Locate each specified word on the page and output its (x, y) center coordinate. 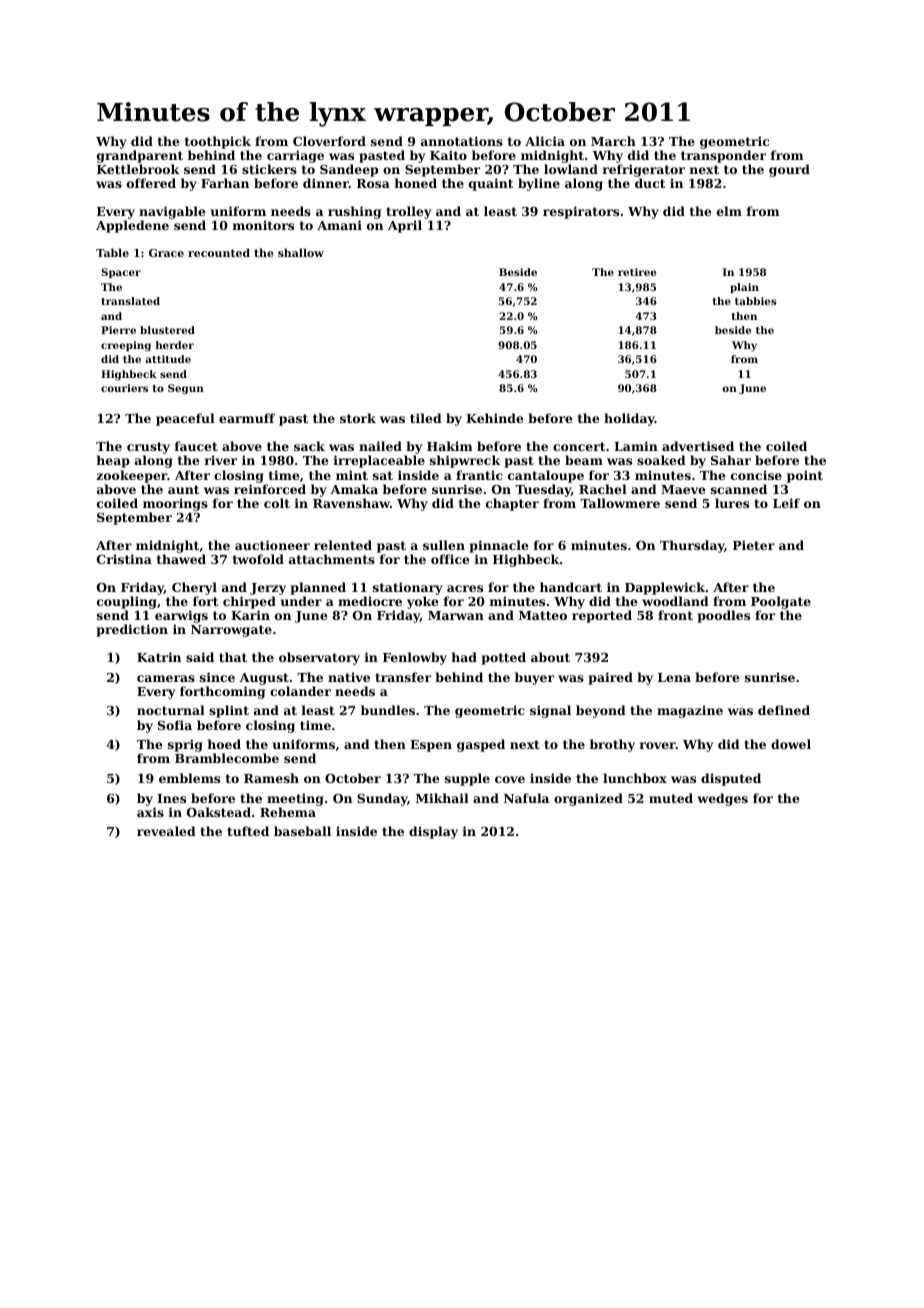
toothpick (218, 142)
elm (729, 211)
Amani (339, 225)
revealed (166, 831)
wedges (722, 799)
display (433, 832)
